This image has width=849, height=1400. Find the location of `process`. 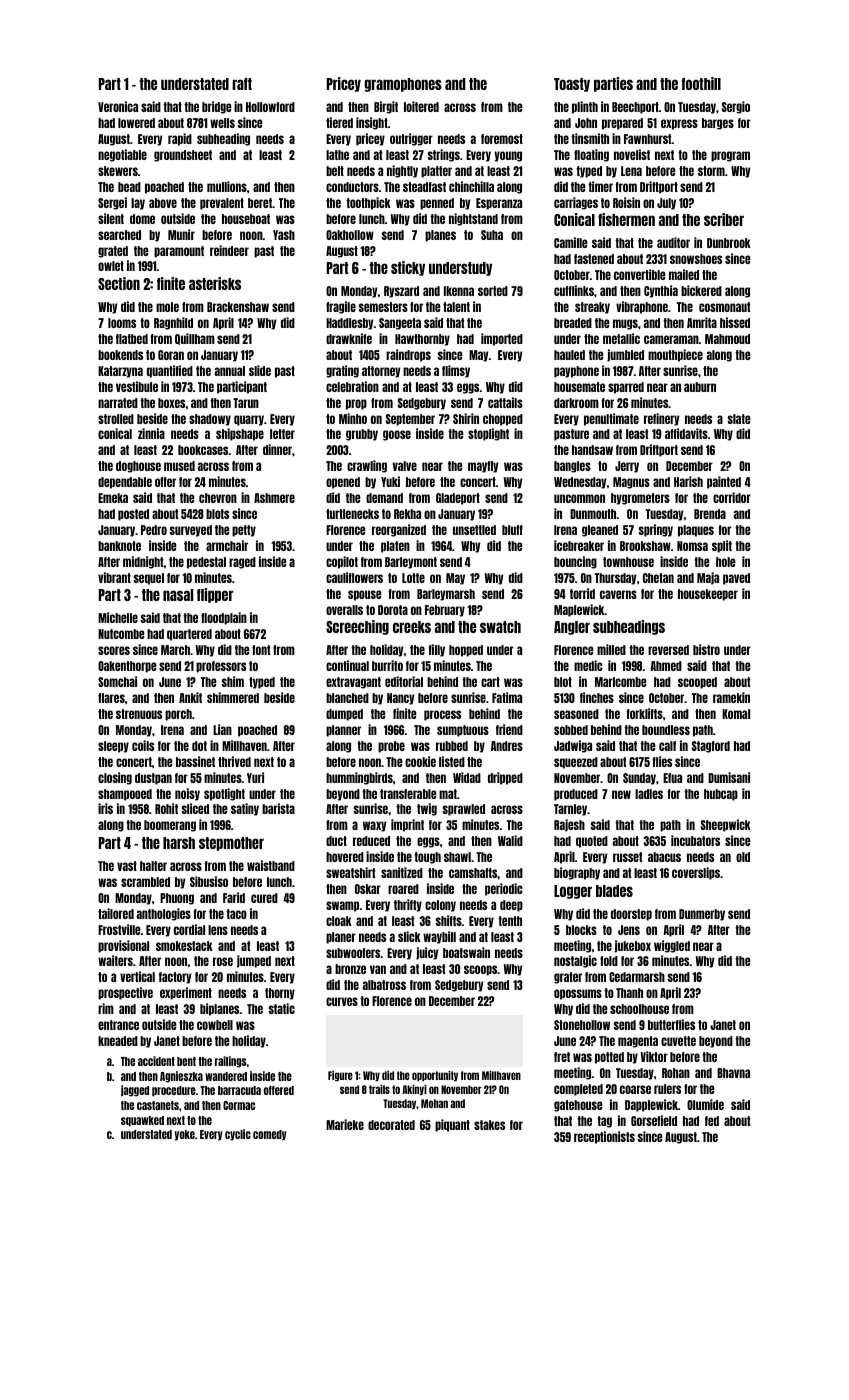

process is located at coordinates (442, 715).
